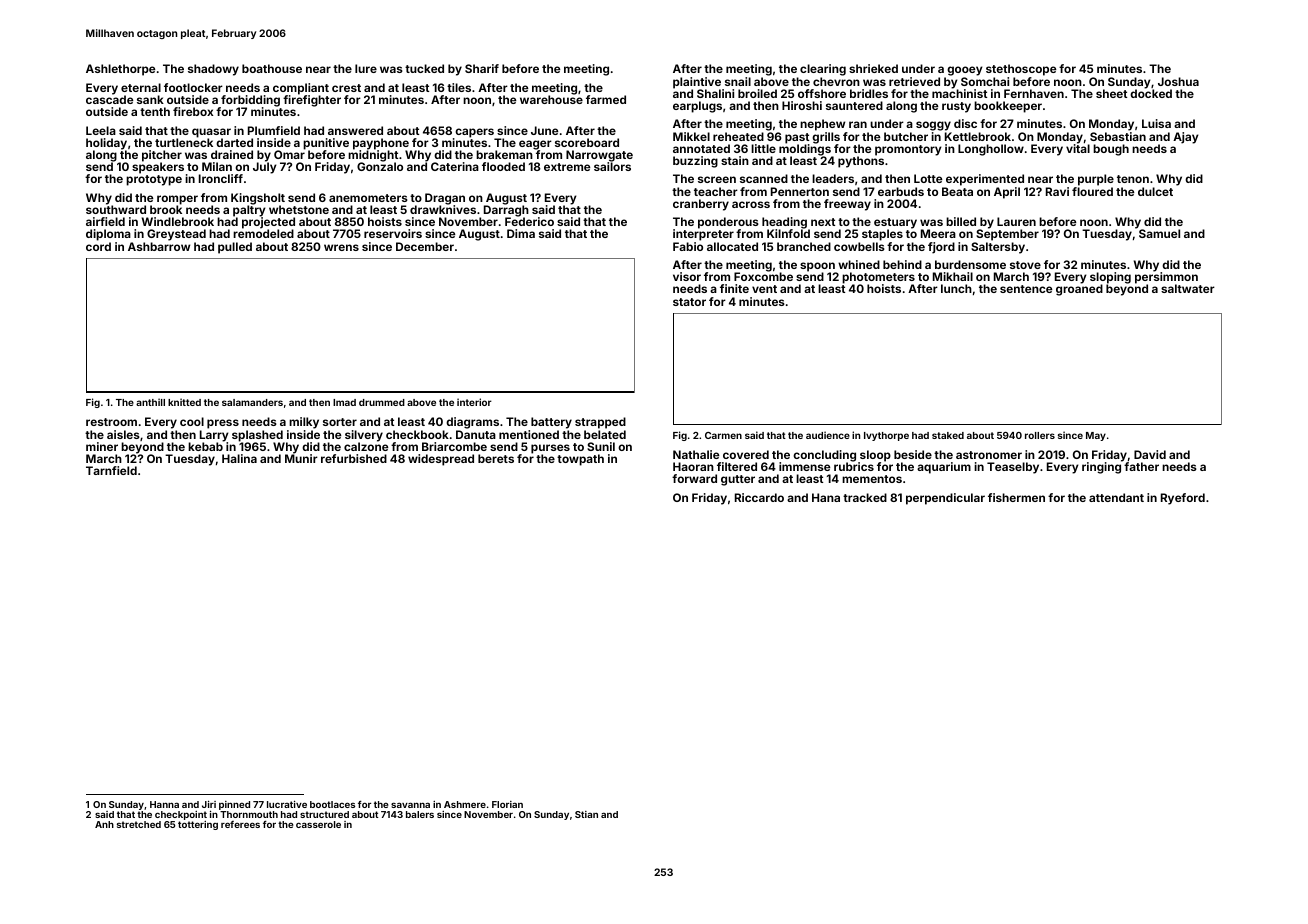  What do you see at coordinates (1155, 191) in the page?
I see `dulcet` at bounding box center [1155, 191].
